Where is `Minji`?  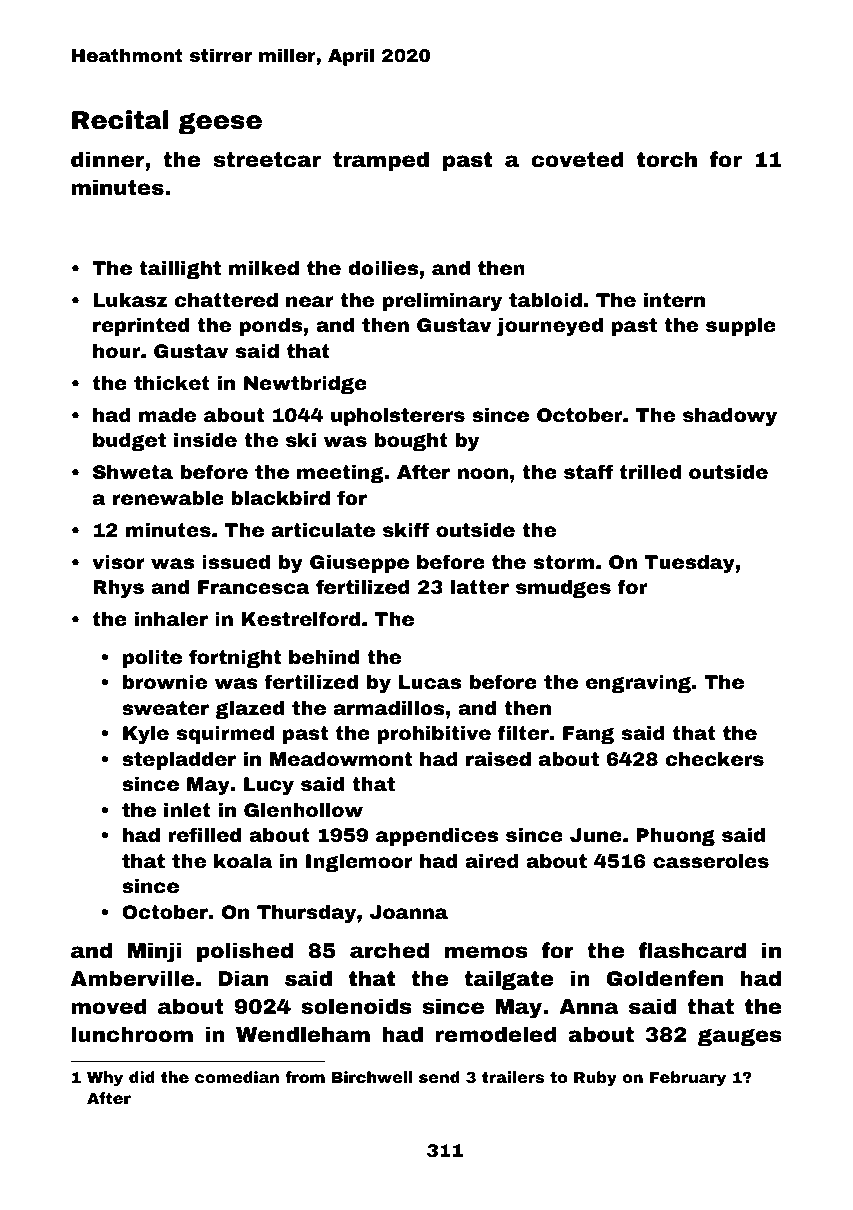
Minji is located at coordinates (154, 952).
